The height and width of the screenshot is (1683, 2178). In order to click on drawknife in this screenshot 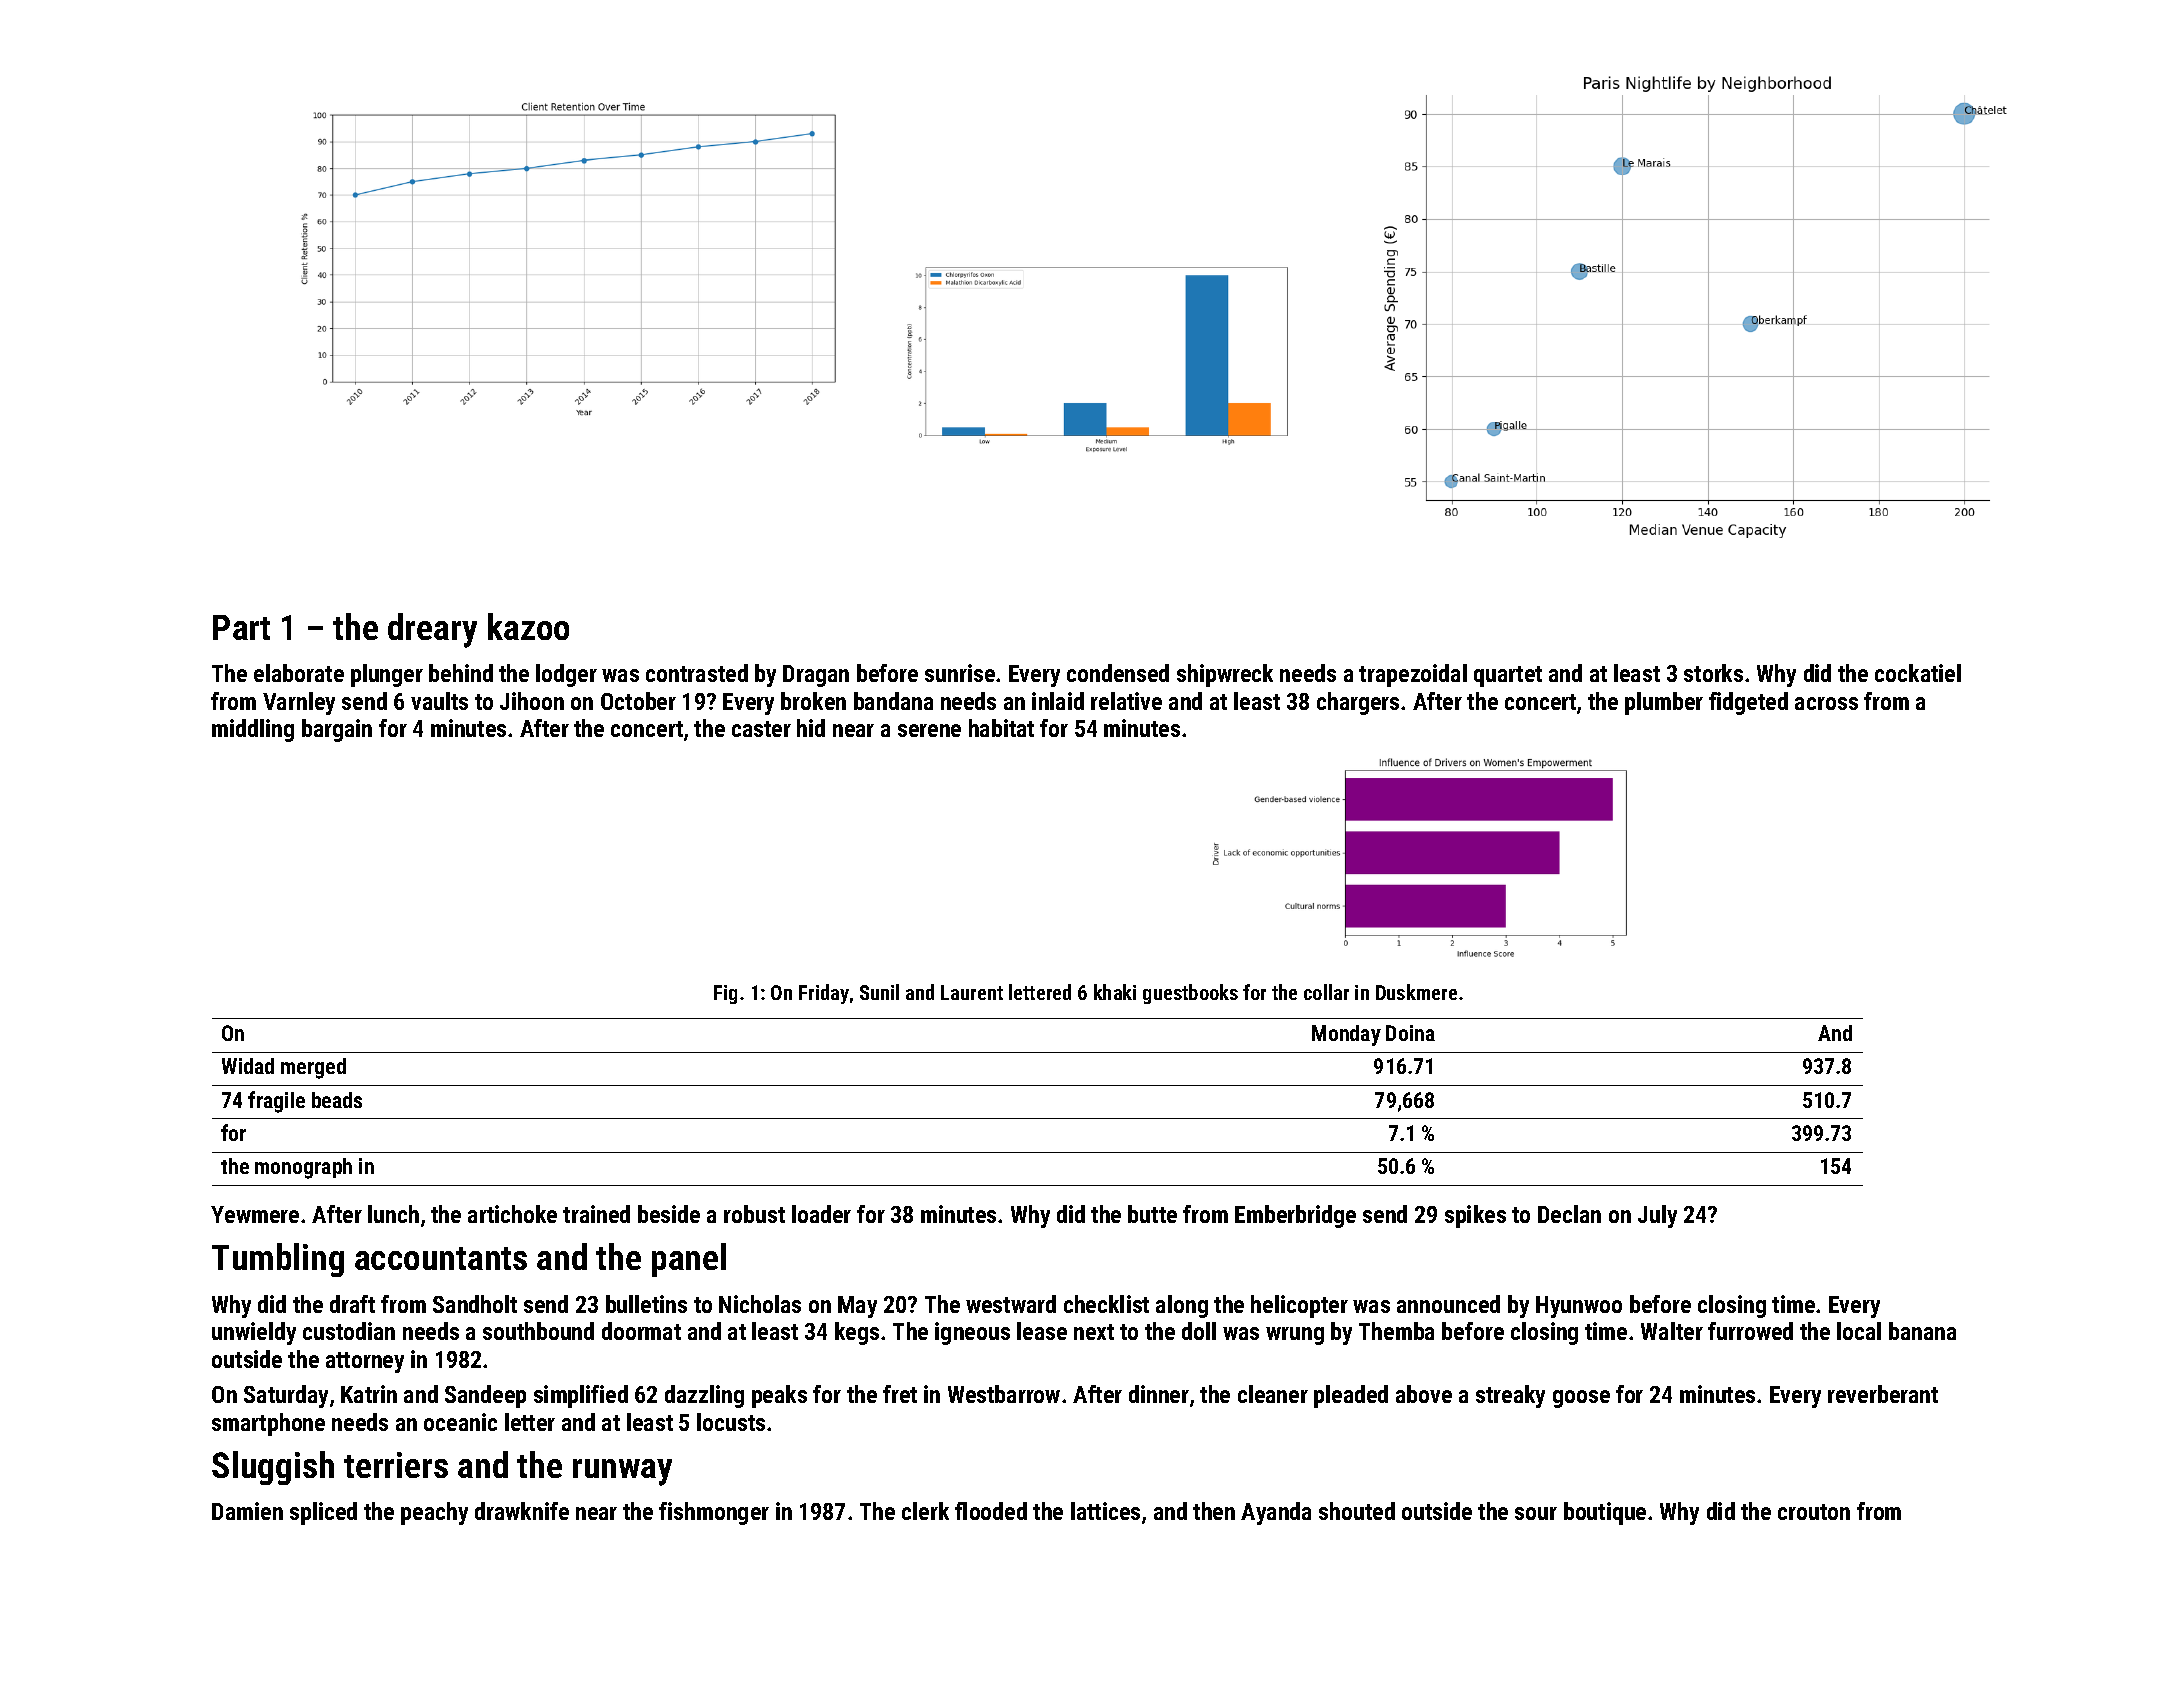, I will do `click(522, 1511)`.
